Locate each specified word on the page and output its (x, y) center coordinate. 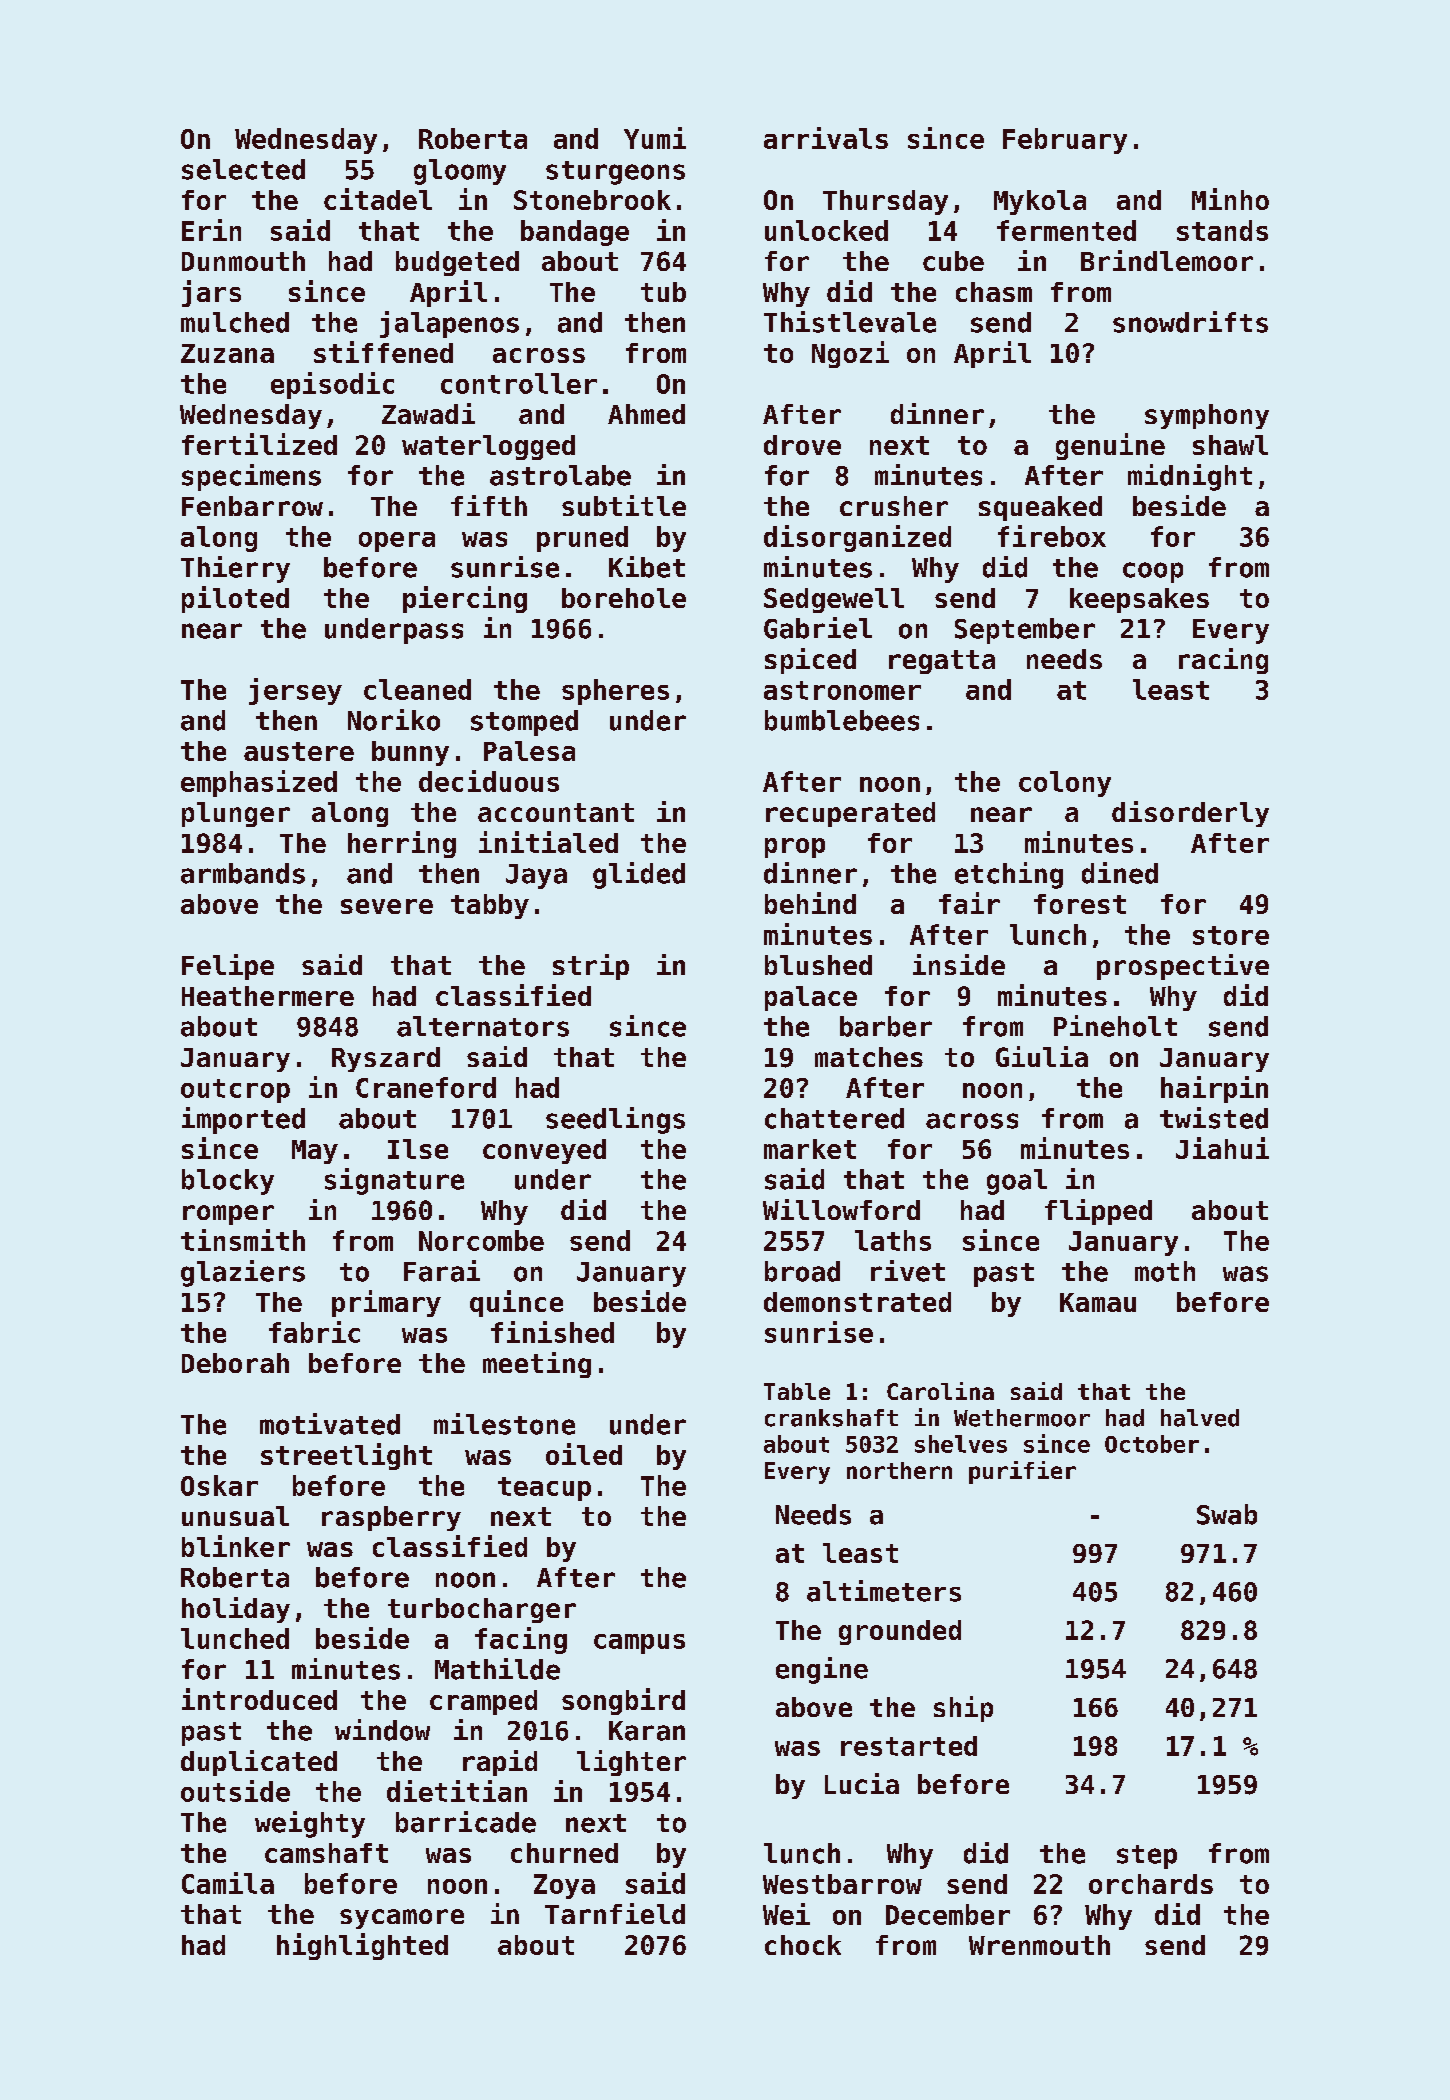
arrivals (826, 138)
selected (243, 169)
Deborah (235, 1363)
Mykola (1040, 202)
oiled (584, 1454)
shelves (961, 1444)
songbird (623, 1701)
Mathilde (497, 1669)
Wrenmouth (1039, 1945)
